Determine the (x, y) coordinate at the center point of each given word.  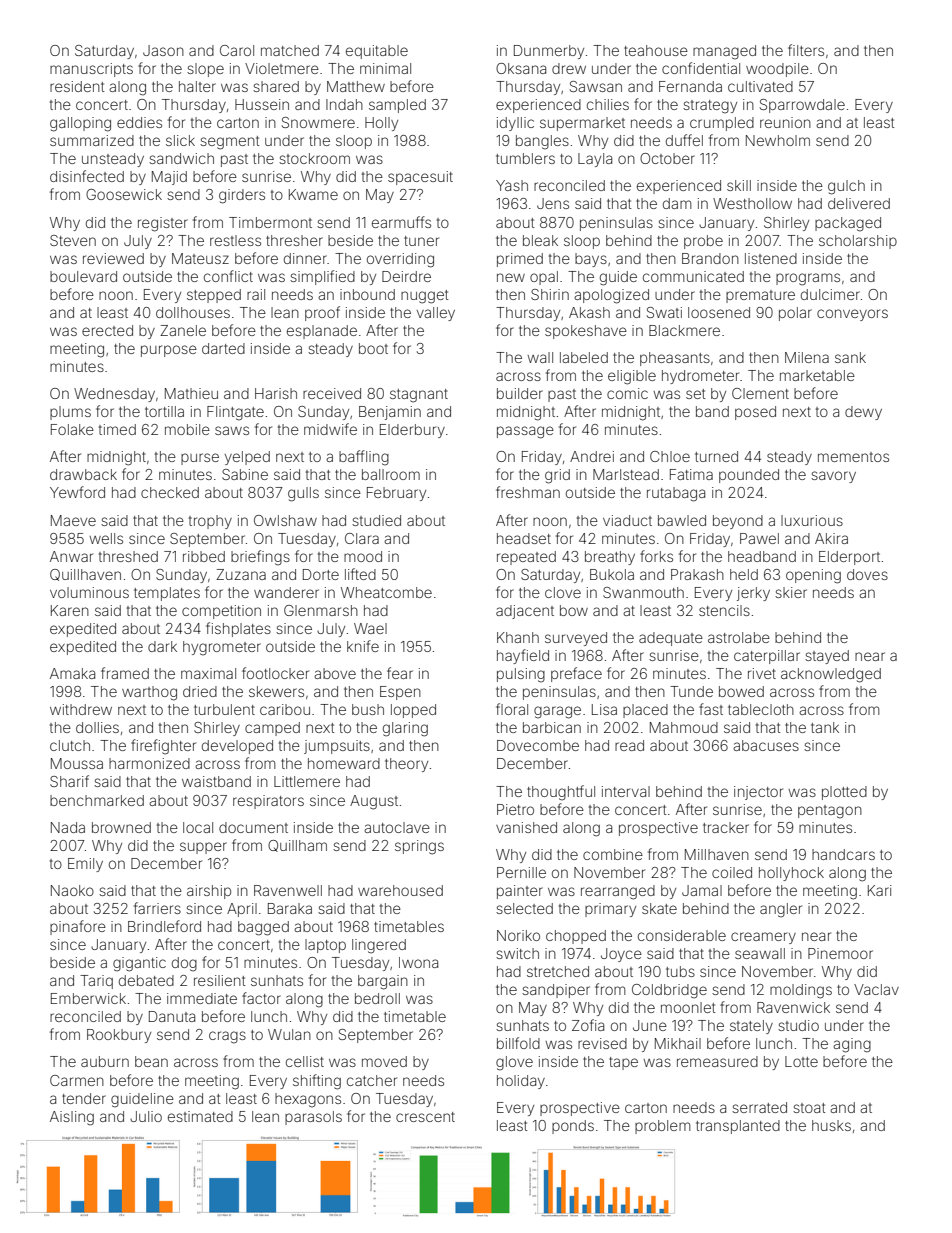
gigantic (139, 964)
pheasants (675, 359)
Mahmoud (684, 727)
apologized (611, 296)
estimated (200, 1116)
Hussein (262, 104)
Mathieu (191, 393)
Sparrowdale (802, 106)
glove (514, 1063)
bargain (383, 982)
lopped (413, 711)
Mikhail (678, 1043)
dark (162, 646)
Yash (512, 185)
